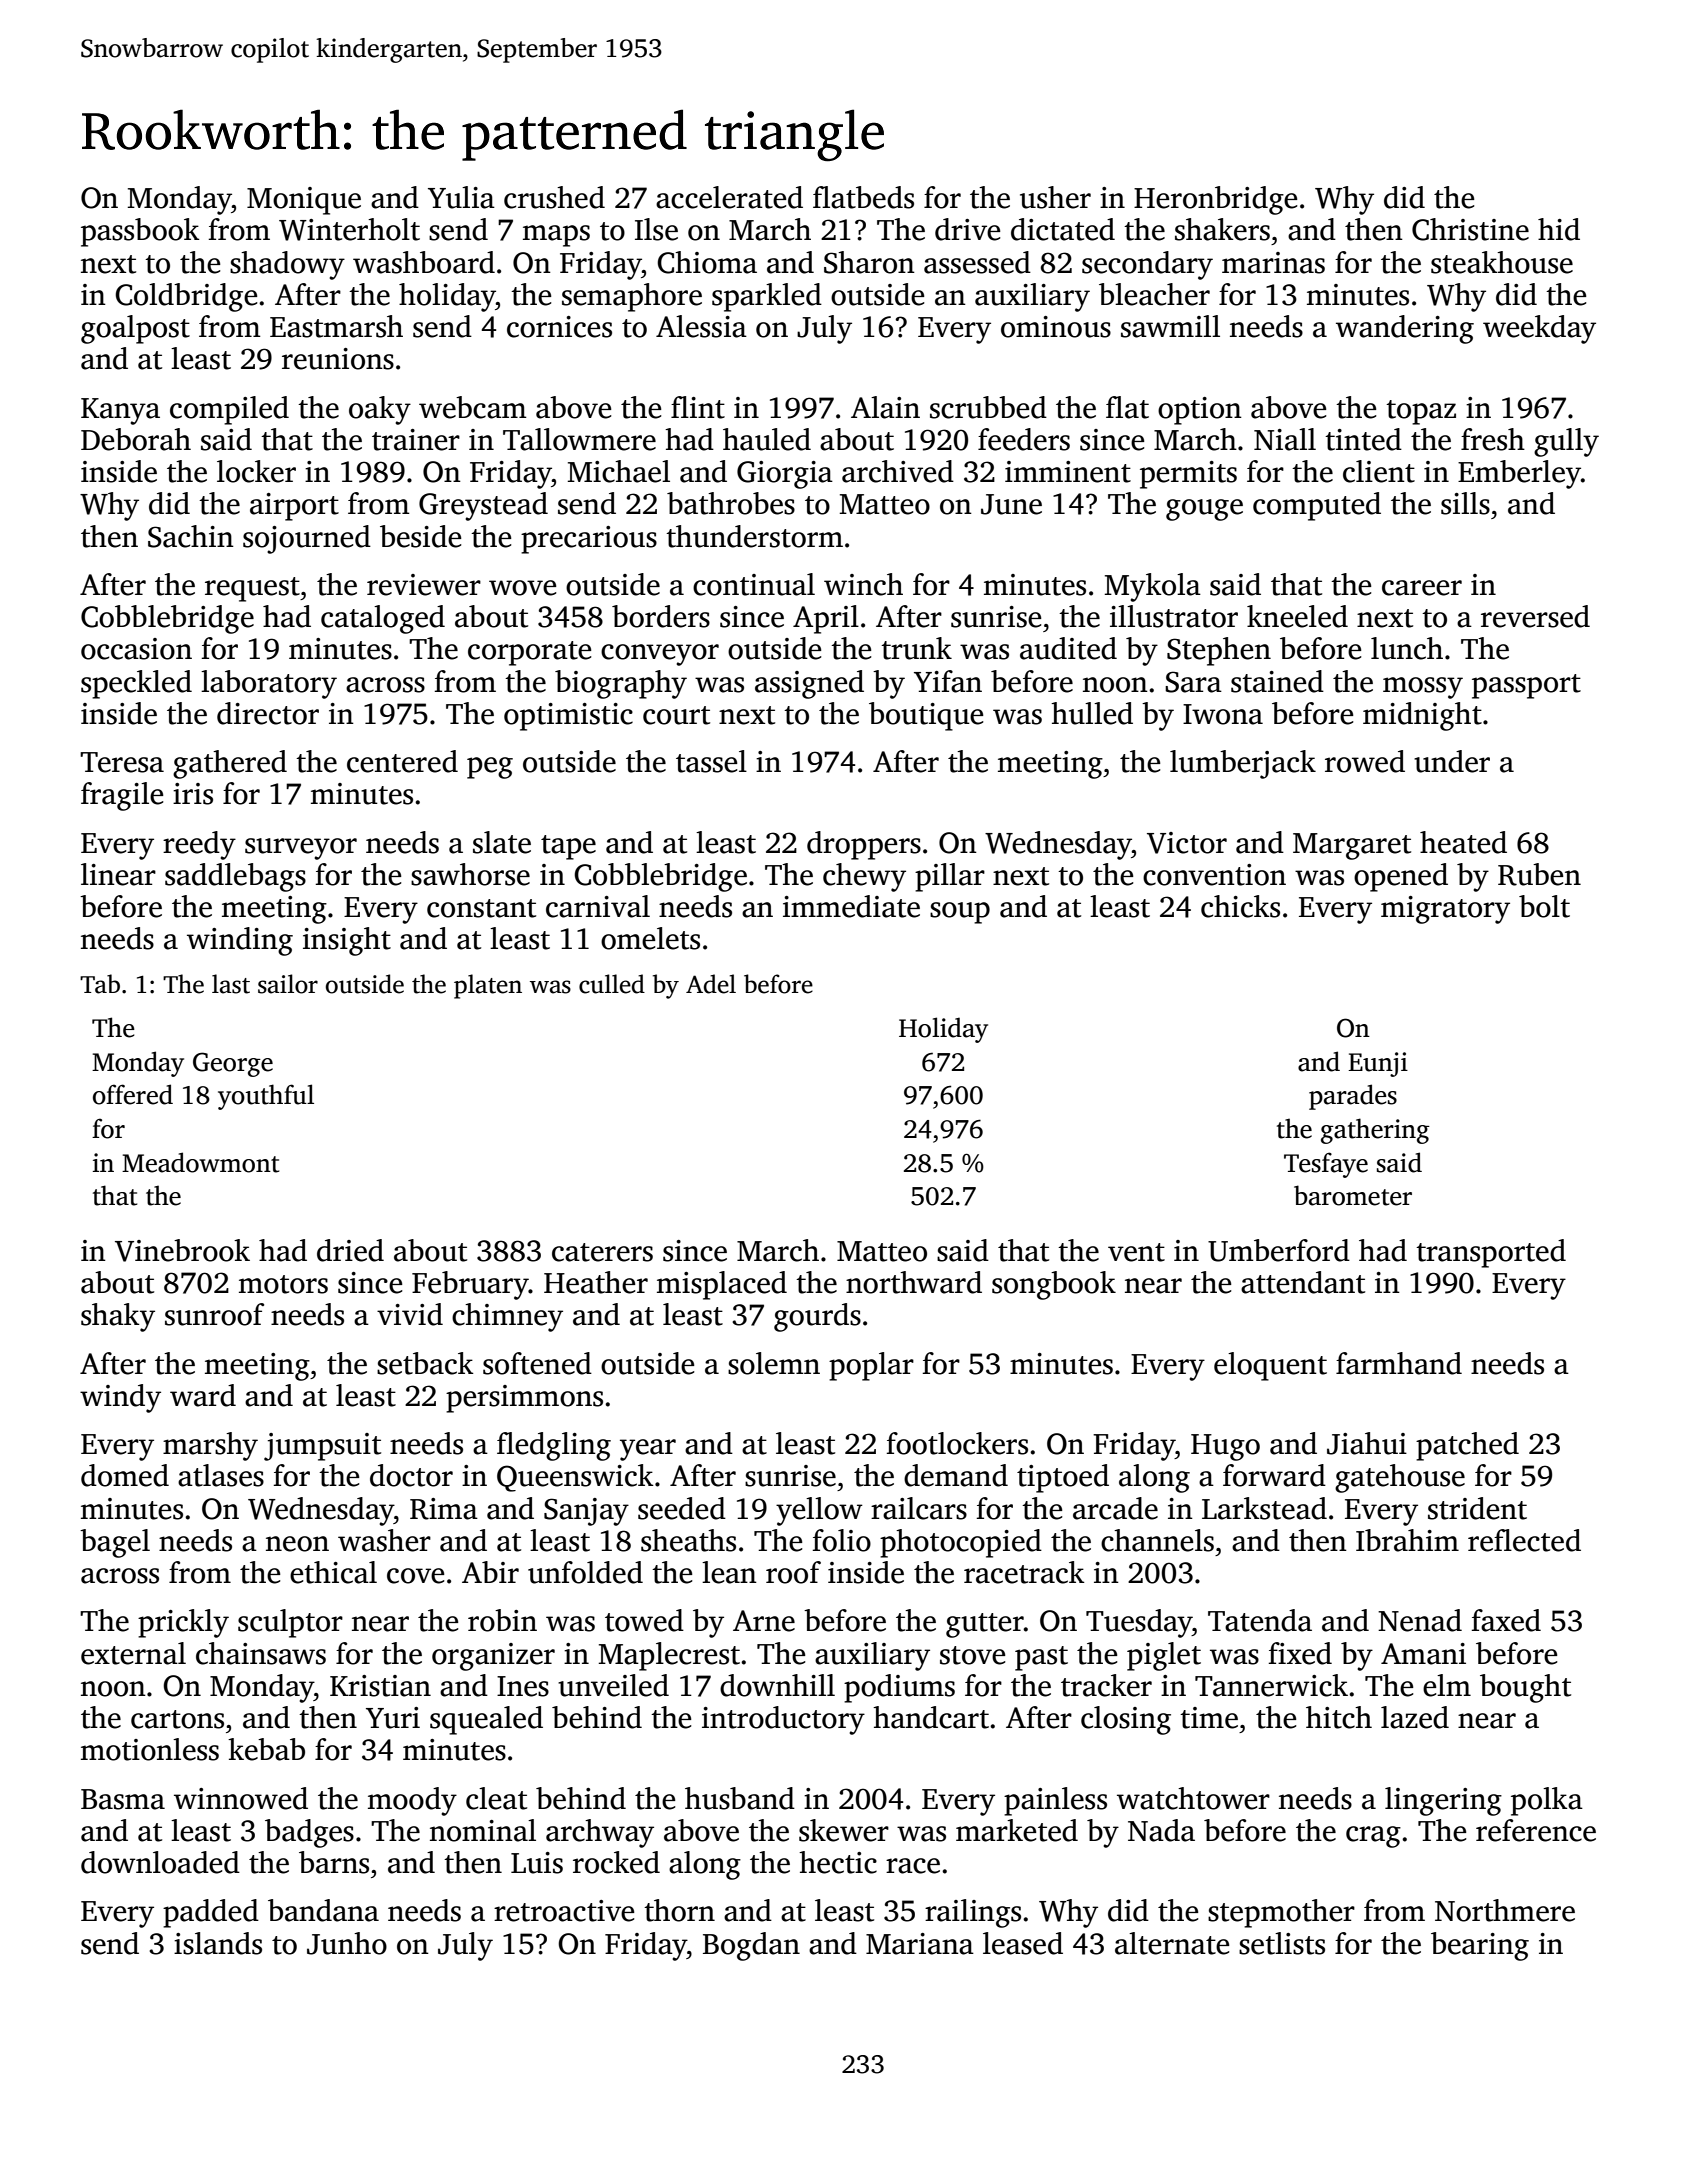 This page has width=1683, height=2178. What do you see at coordinates (461, 197) in the page?
I see `Yulia` at bounding box center [461, 197].
